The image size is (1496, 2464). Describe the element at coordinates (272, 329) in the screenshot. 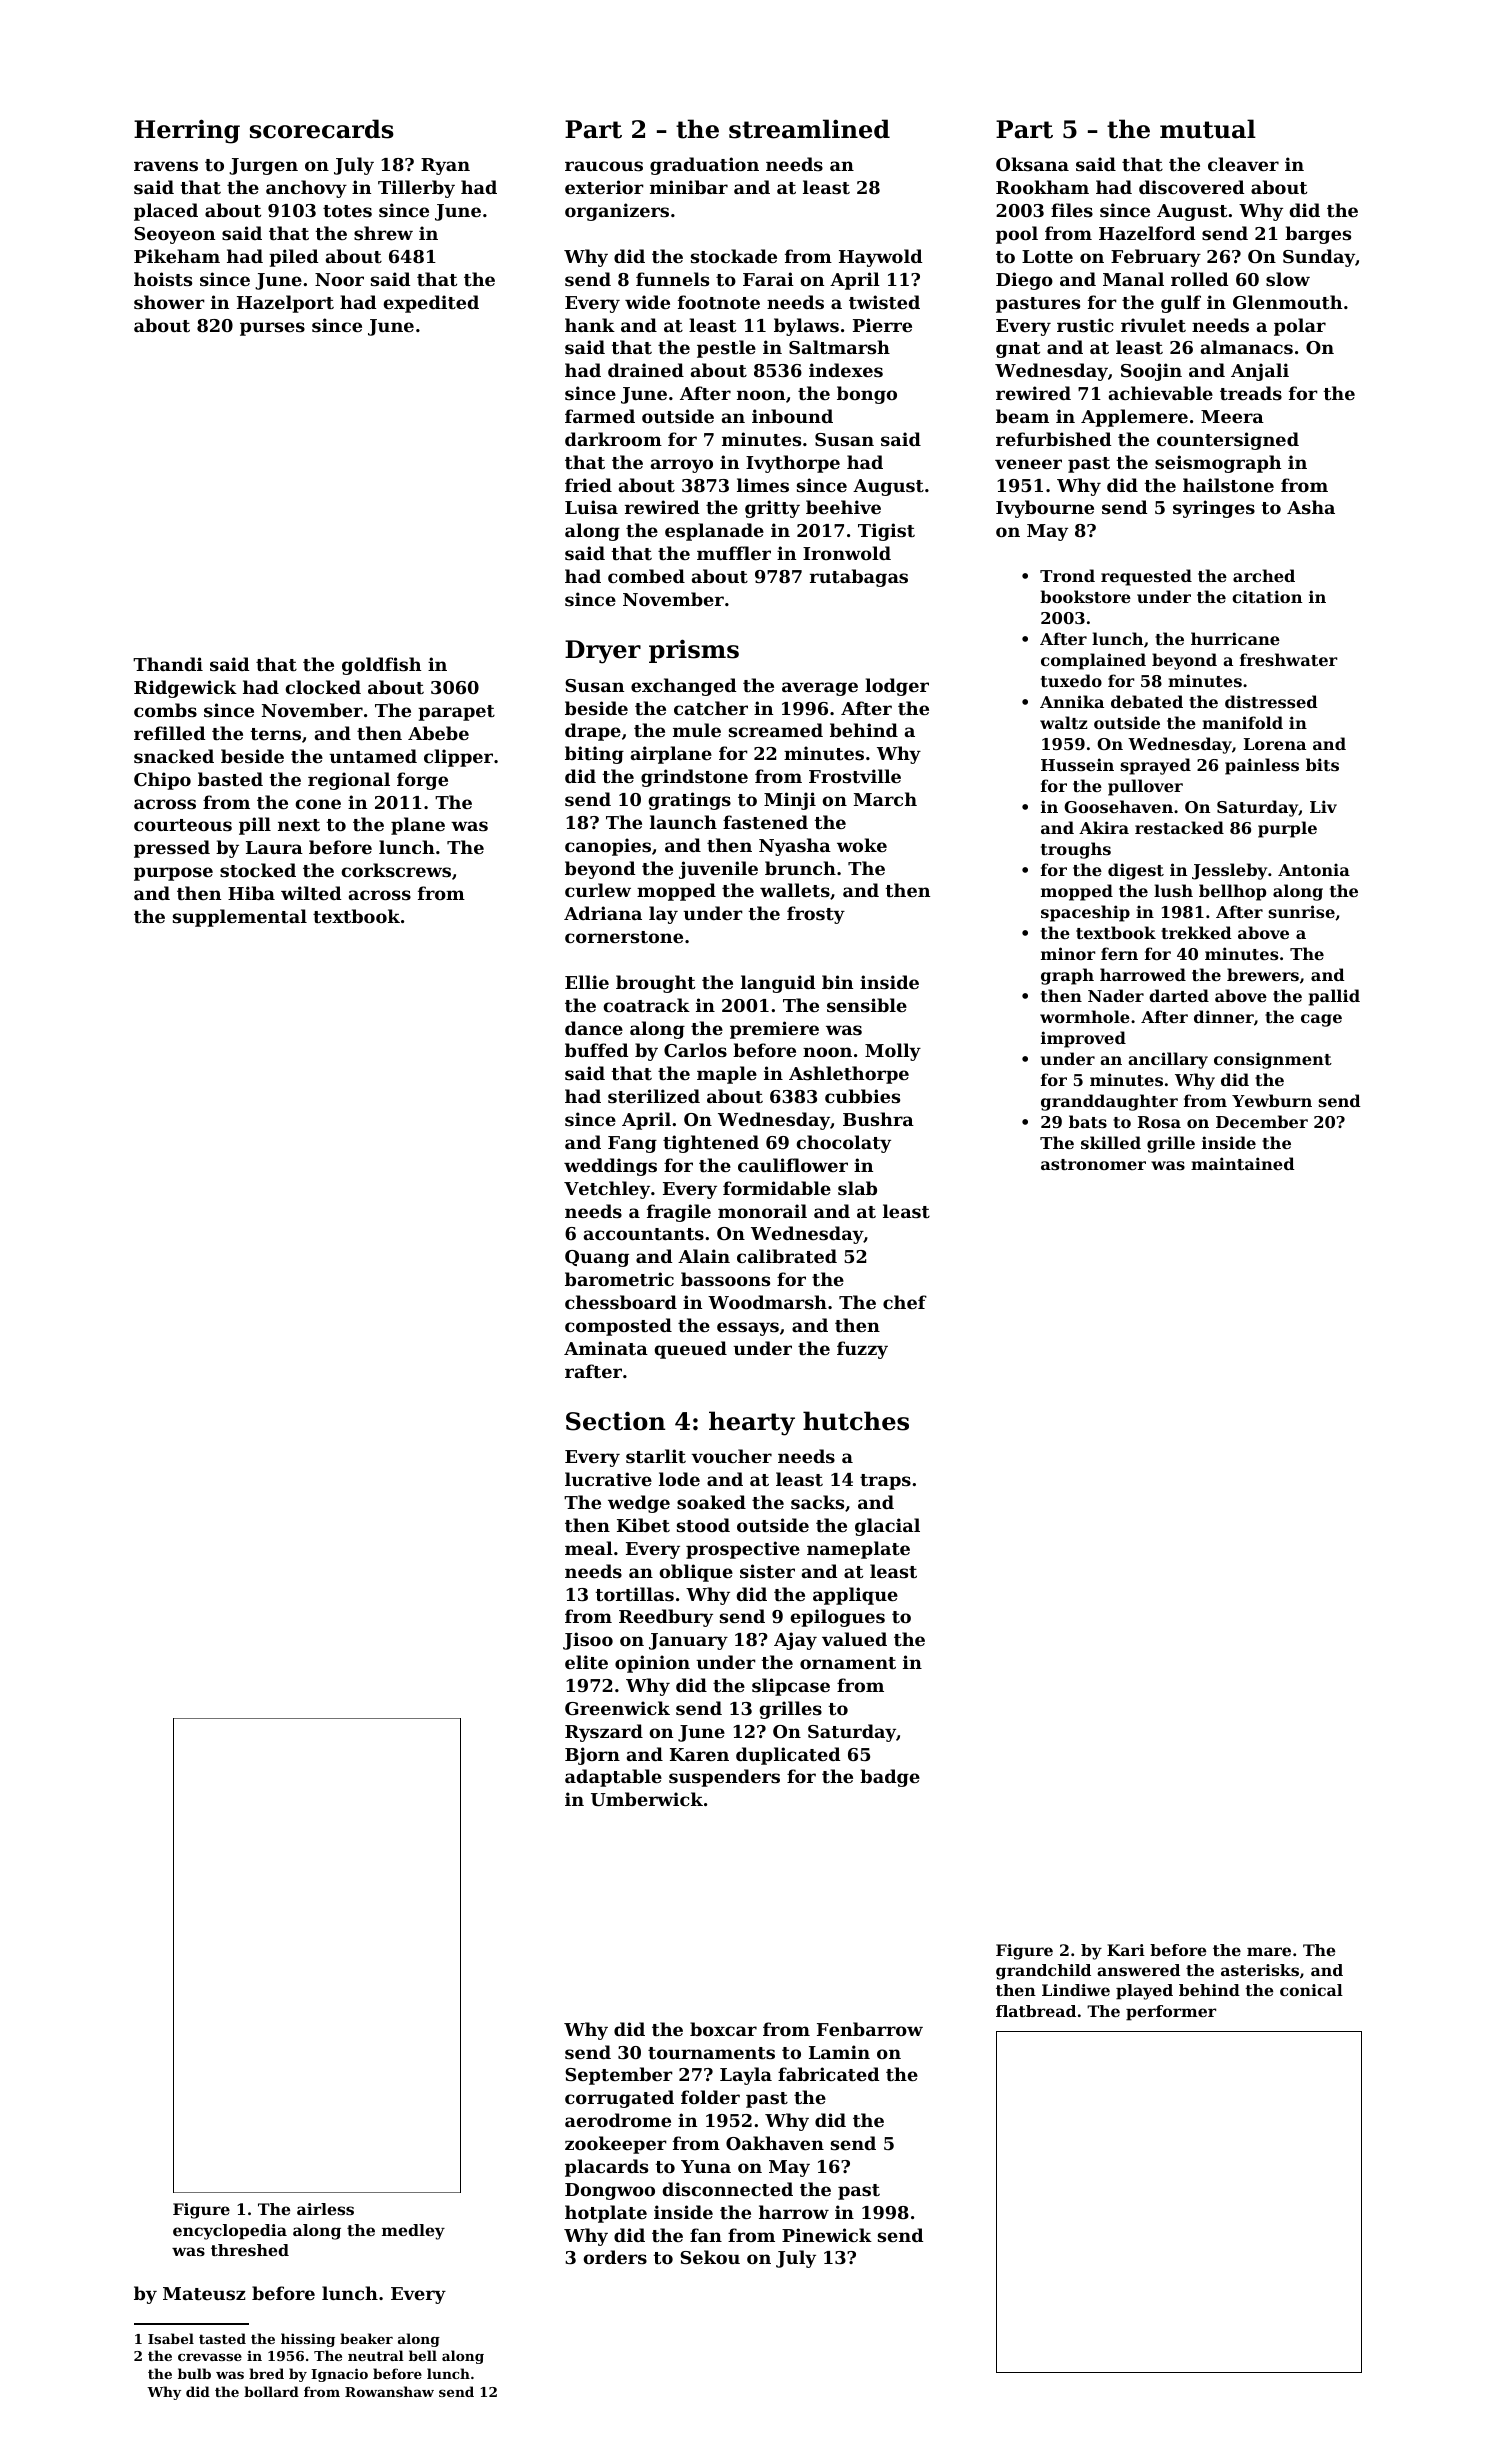

I see `purses` at that location.
